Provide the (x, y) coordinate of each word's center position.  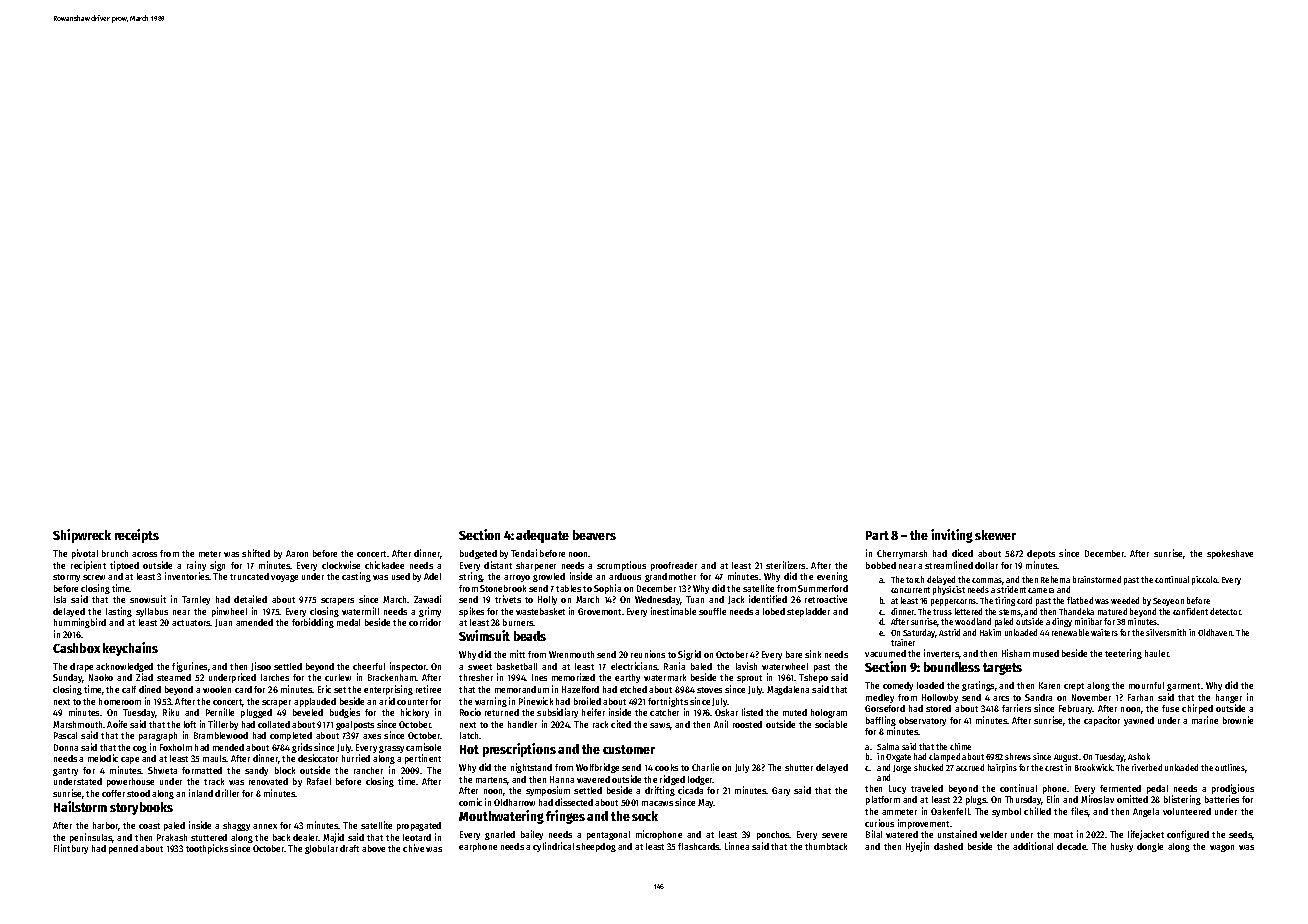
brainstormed (1097, 579)
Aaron (297, 553)
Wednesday (658, 600)
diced (962, 553)
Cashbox (76, 648)
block (285, 770)
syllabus (152, 612)
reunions (648, 654)
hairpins (1002, 768)
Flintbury (71, 849)
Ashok (1139, 756)
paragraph (158, 736)
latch (469, 735)
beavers (594, 535)
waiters (1104, 632)
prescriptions (519, 750)
